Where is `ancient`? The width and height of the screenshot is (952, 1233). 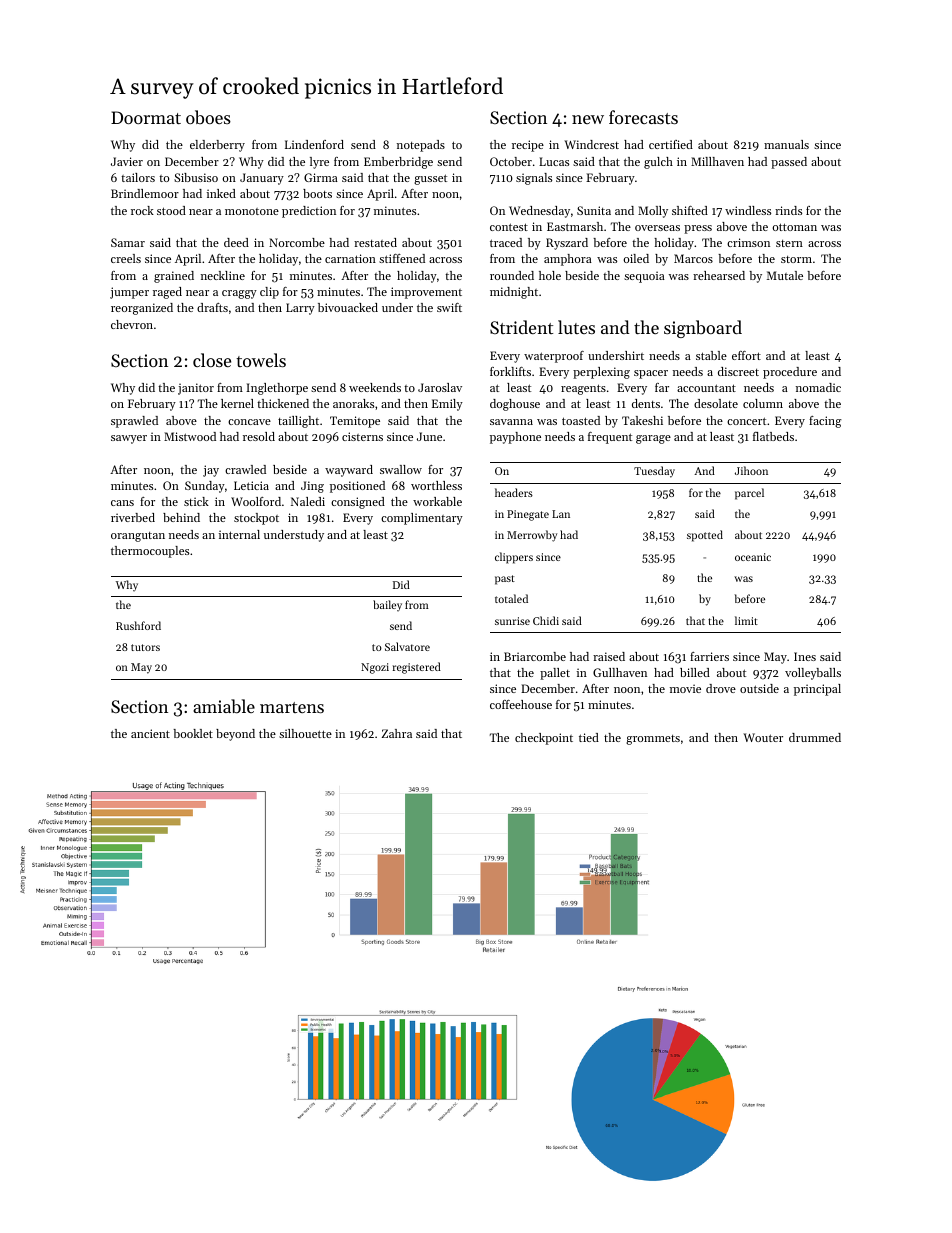
ancient is located at coordinates (150, 733).
